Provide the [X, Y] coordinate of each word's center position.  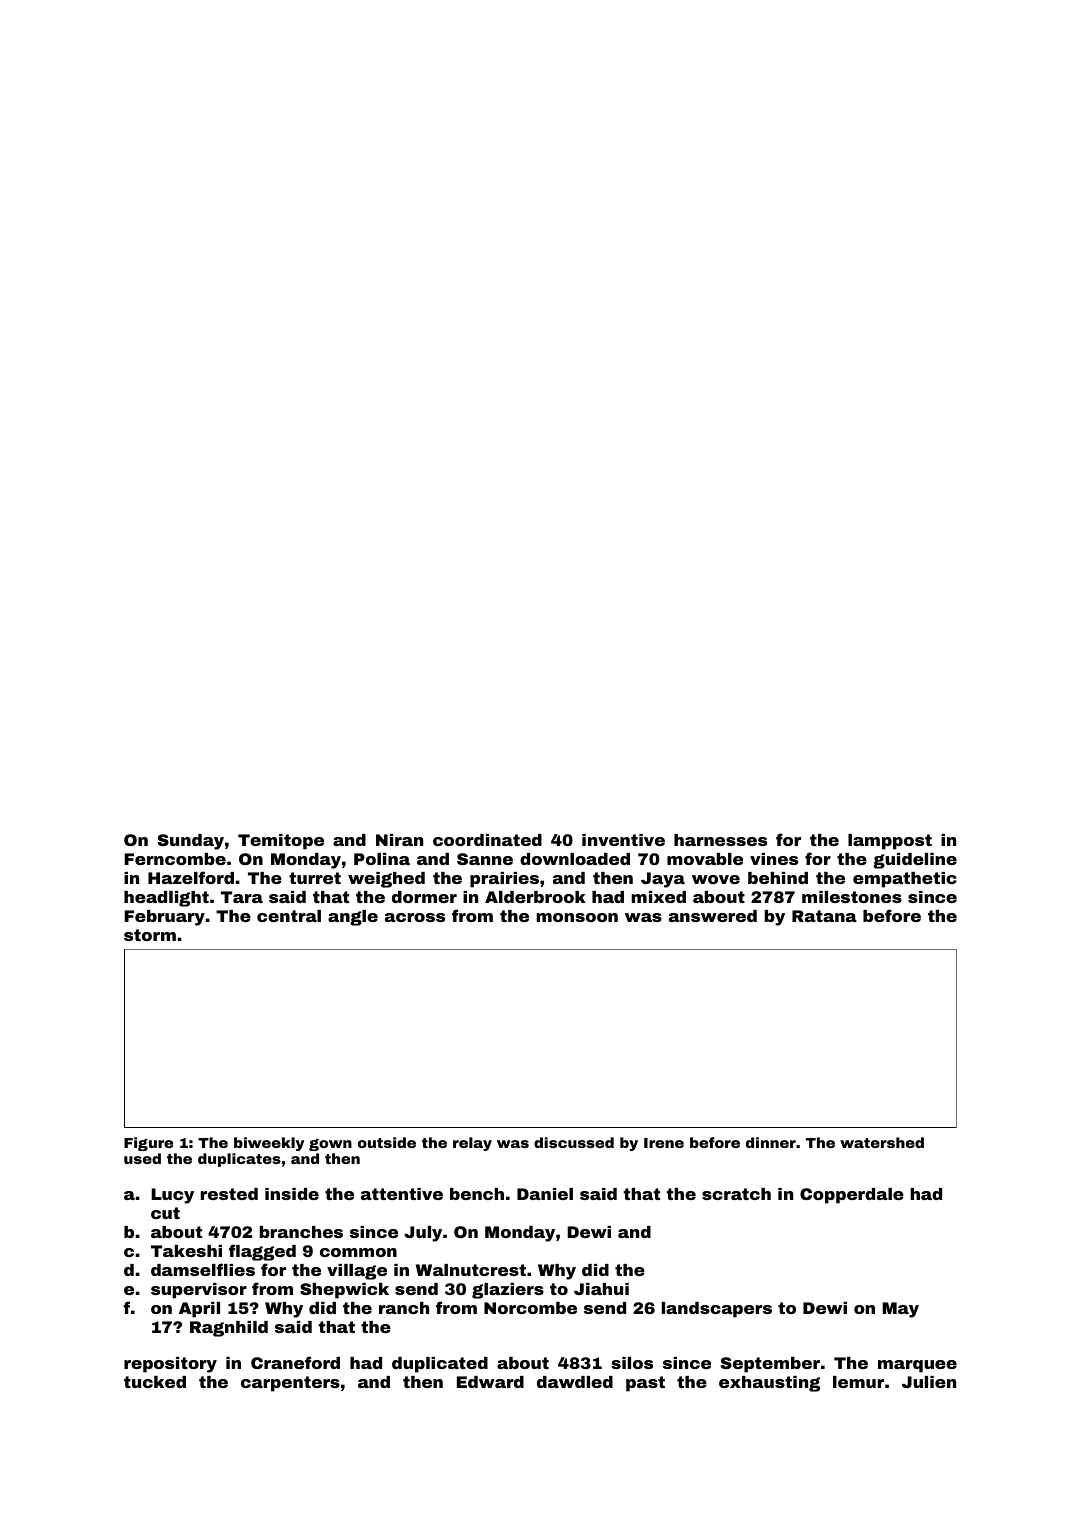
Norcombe [530, 1308]
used [142, 1158]
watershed [882, 1142]
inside [292, 1194]
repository [170, 1365]
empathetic [905, 880]
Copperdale [852, 1196]
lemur [858, 1382]
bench [477, 1194]
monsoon [577, 917]
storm [150, 935]
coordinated [487, 840]
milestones [852, 897]
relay [472, 1144]
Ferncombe [175, 859]
